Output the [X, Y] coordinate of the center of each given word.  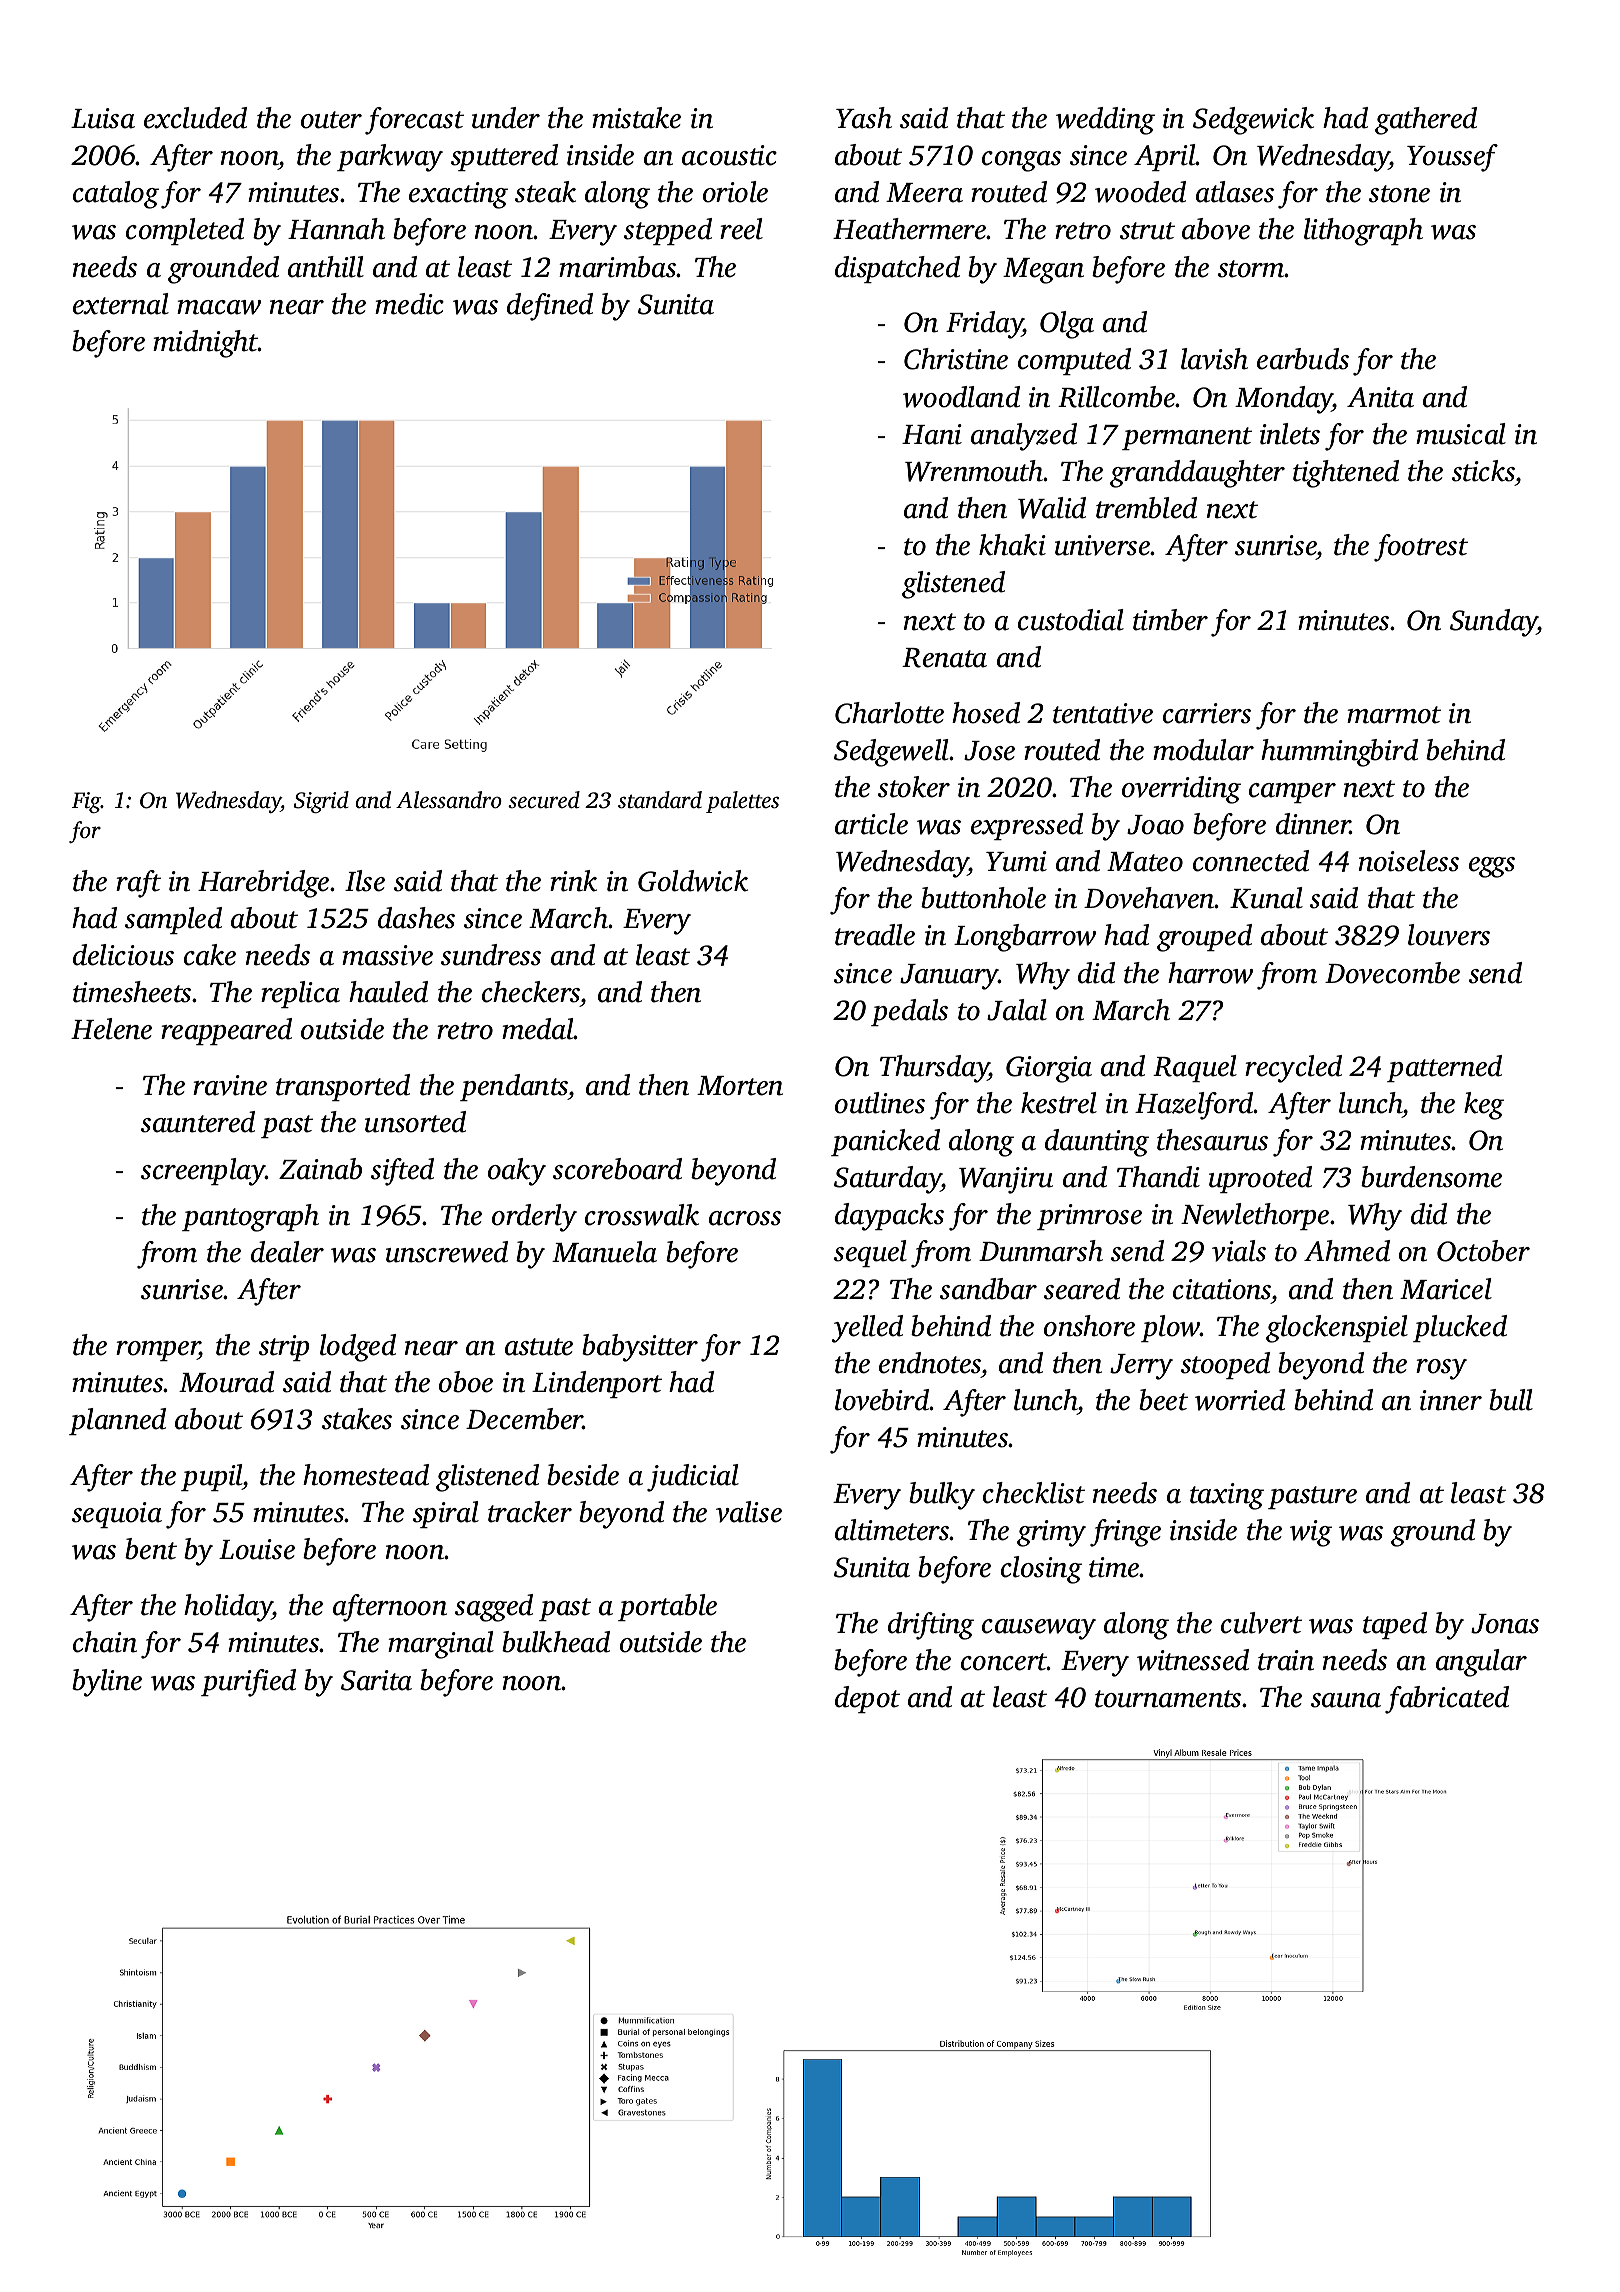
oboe [466, 1382]
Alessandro [449, 800]
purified [248, 1683]
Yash [864, 118]
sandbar [988, 1289]
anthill [326, 267]
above [1216, 229]
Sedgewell [892, 753]
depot [867, 1699]
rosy [1441, 1369]
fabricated [1447, 1700]
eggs [1492, 867]
